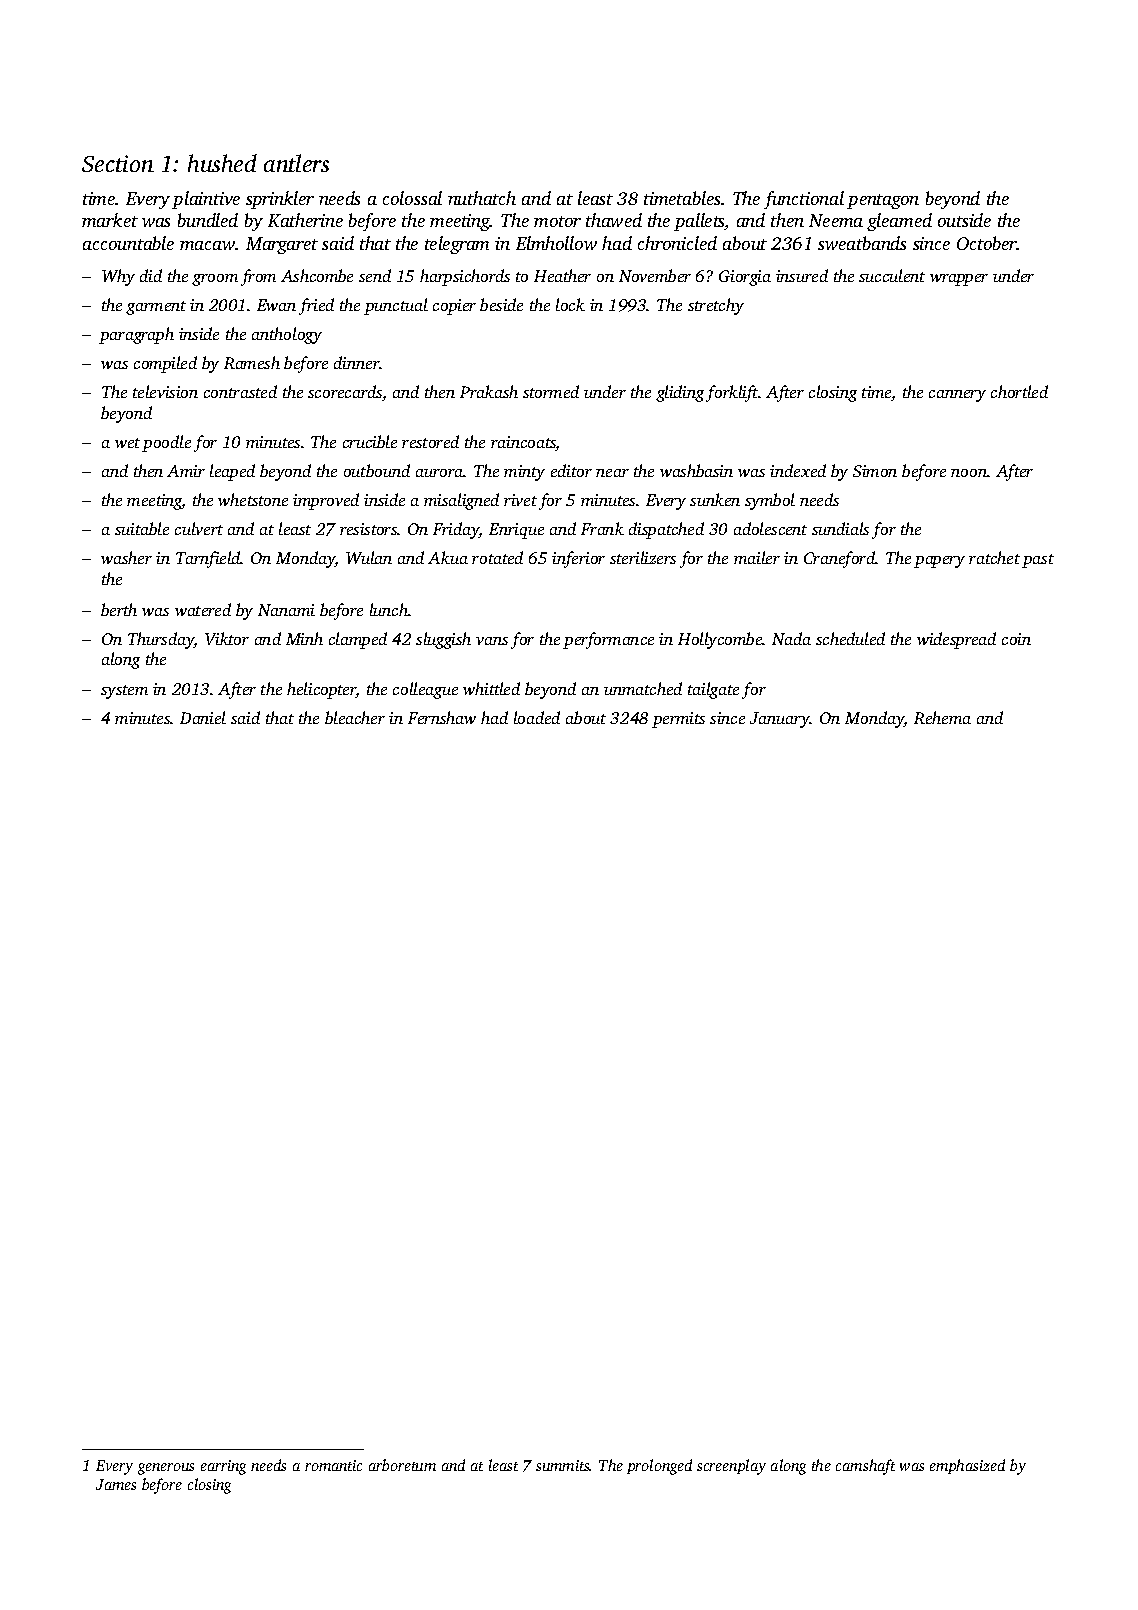 The height and width of the page is (1610, 1138). What do you see at coordinates (678, 720) in the page?
I see `permits` at bounding box center [678, 720].
